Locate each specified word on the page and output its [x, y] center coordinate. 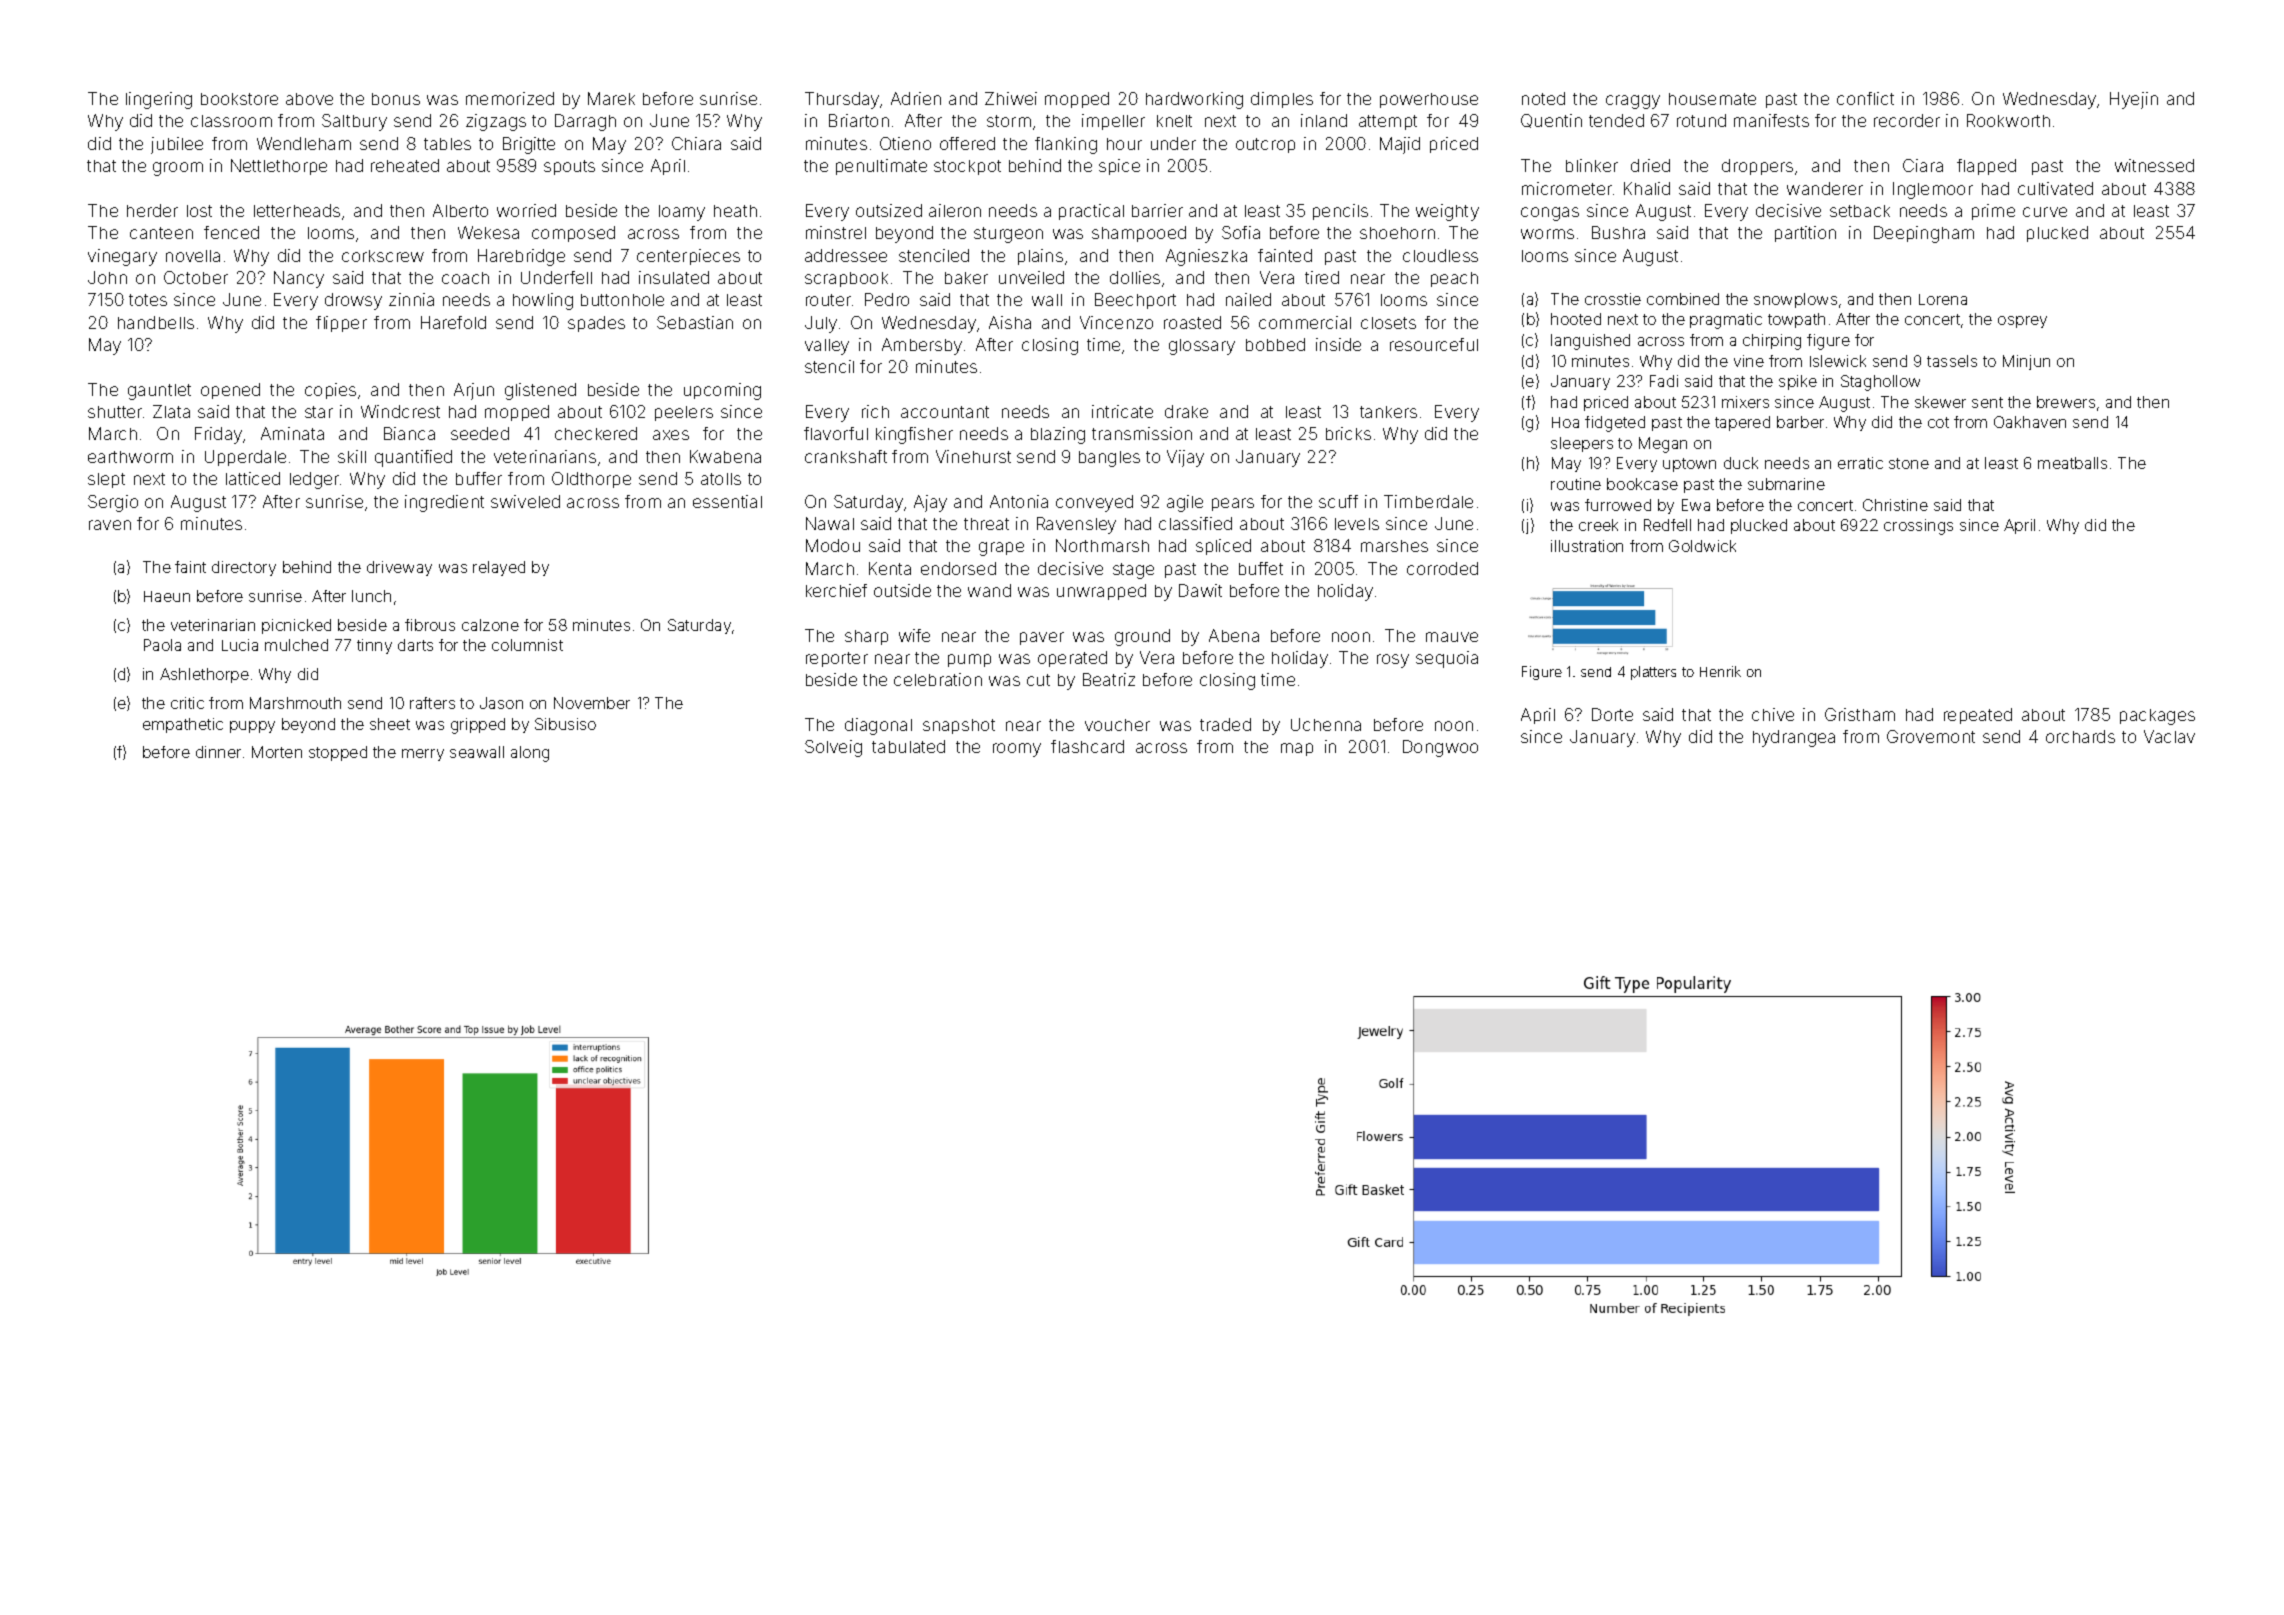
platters [1653, 673]
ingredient [444, 503]
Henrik [1720, 671]
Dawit [1200, 590]
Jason [501, 703]
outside [902, 590]
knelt [1174, 121]
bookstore [239, 99]
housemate [1712, 99]
